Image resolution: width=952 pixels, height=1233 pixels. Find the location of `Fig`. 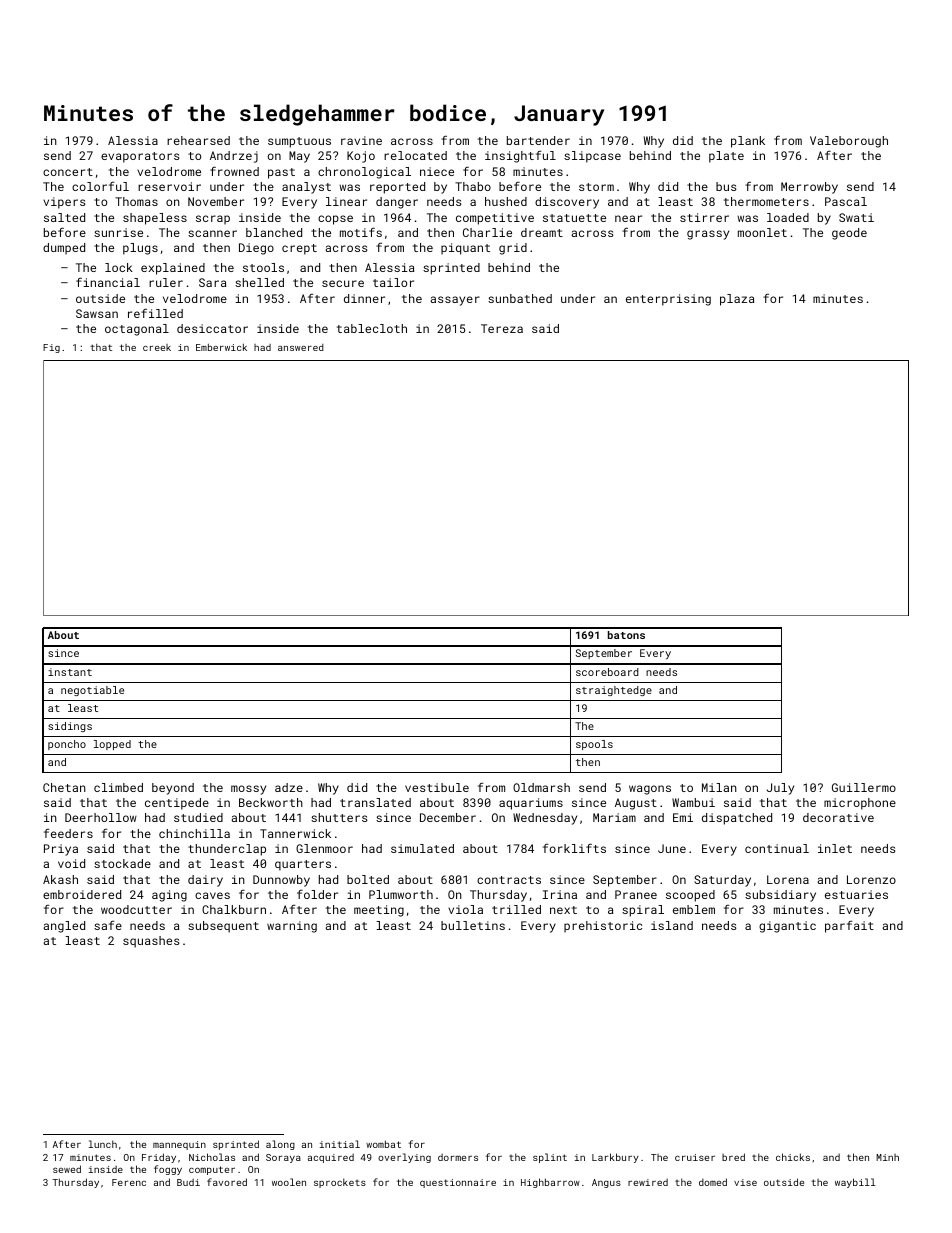

Fig is located at coordinates (51, 348).
